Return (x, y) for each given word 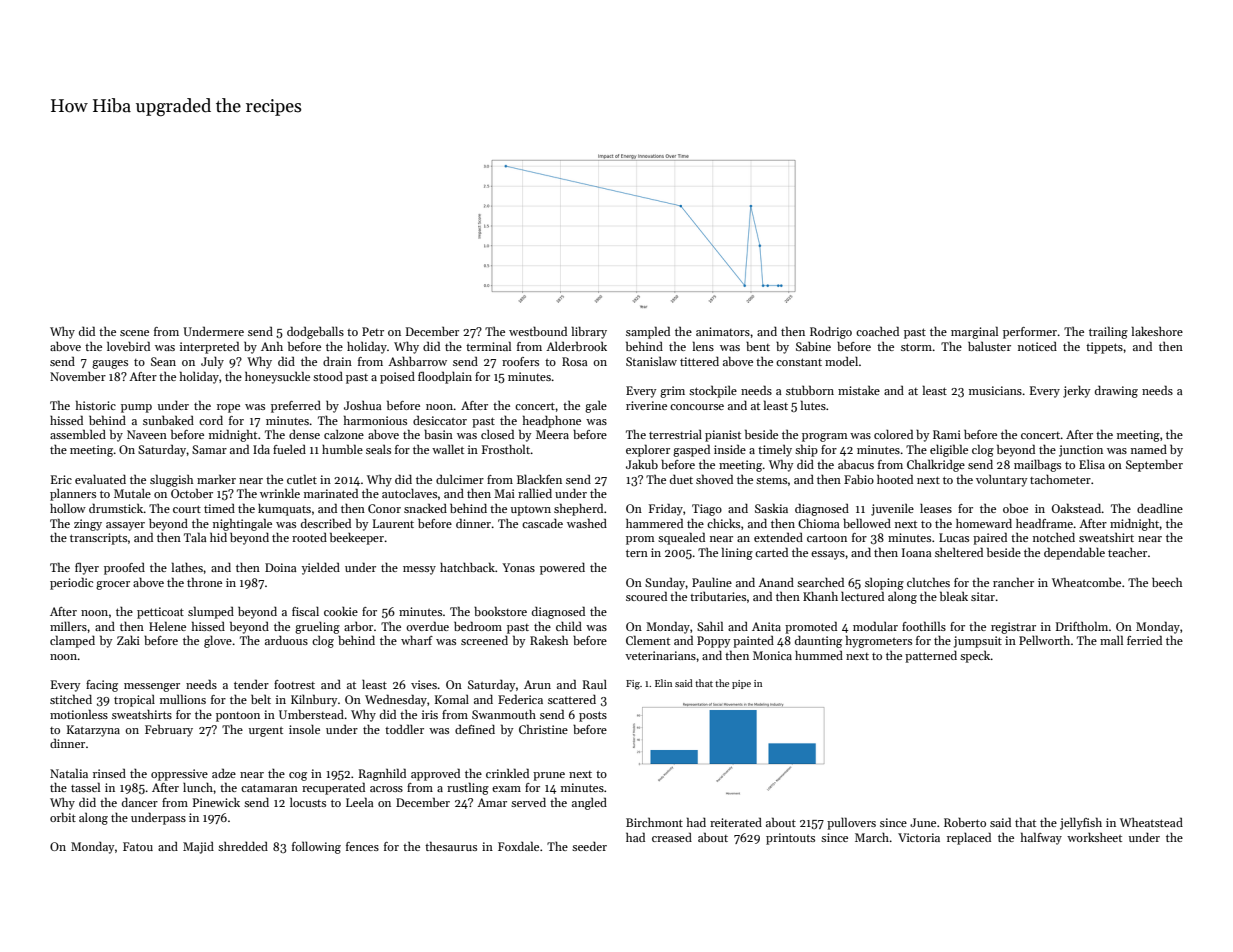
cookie (341, 611)
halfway (1041, 838)
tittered (699, 361)
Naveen (147, 434)
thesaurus (451, 846)
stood (328, 376)
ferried (1144, 640)
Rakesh (549, 640)
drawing (1116, 392)
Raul (595, 684)
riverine (646, 405)
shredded (243, 846)
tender (251, 684)
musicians (995, 390)
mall (1111, 640)
